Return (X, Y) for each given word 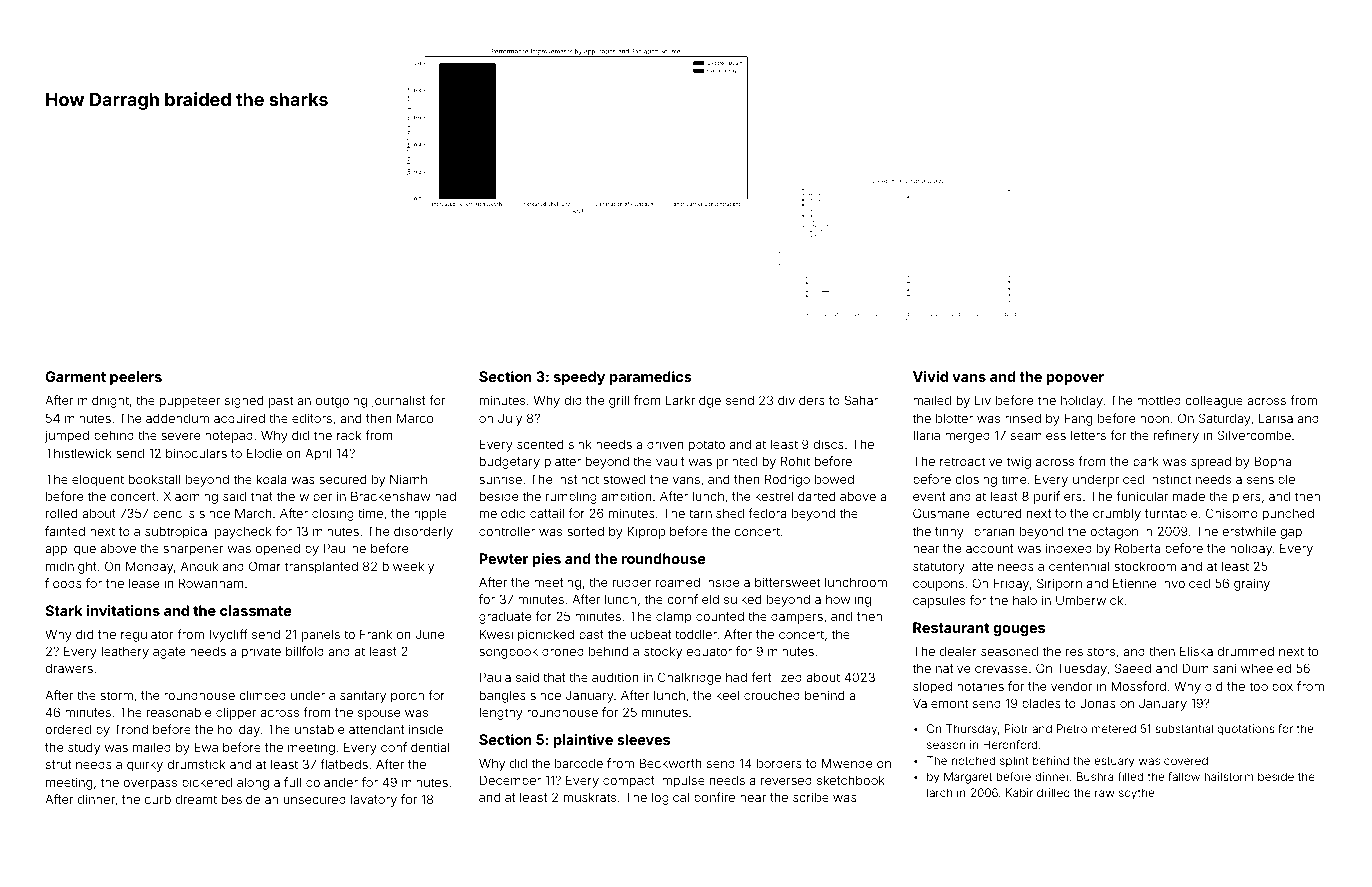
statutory (939, 568)
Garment (75, 376)
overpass (150, 785)
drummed (1245, 651)
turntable (1171, 513)
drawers (69, 668)
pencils (174, 515)
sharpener (193, 550)
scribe (811, 797)
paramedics (651, 378)
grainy (1252, 584)
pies (546, 560)
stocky (663, 653)
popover (1075, 379)
